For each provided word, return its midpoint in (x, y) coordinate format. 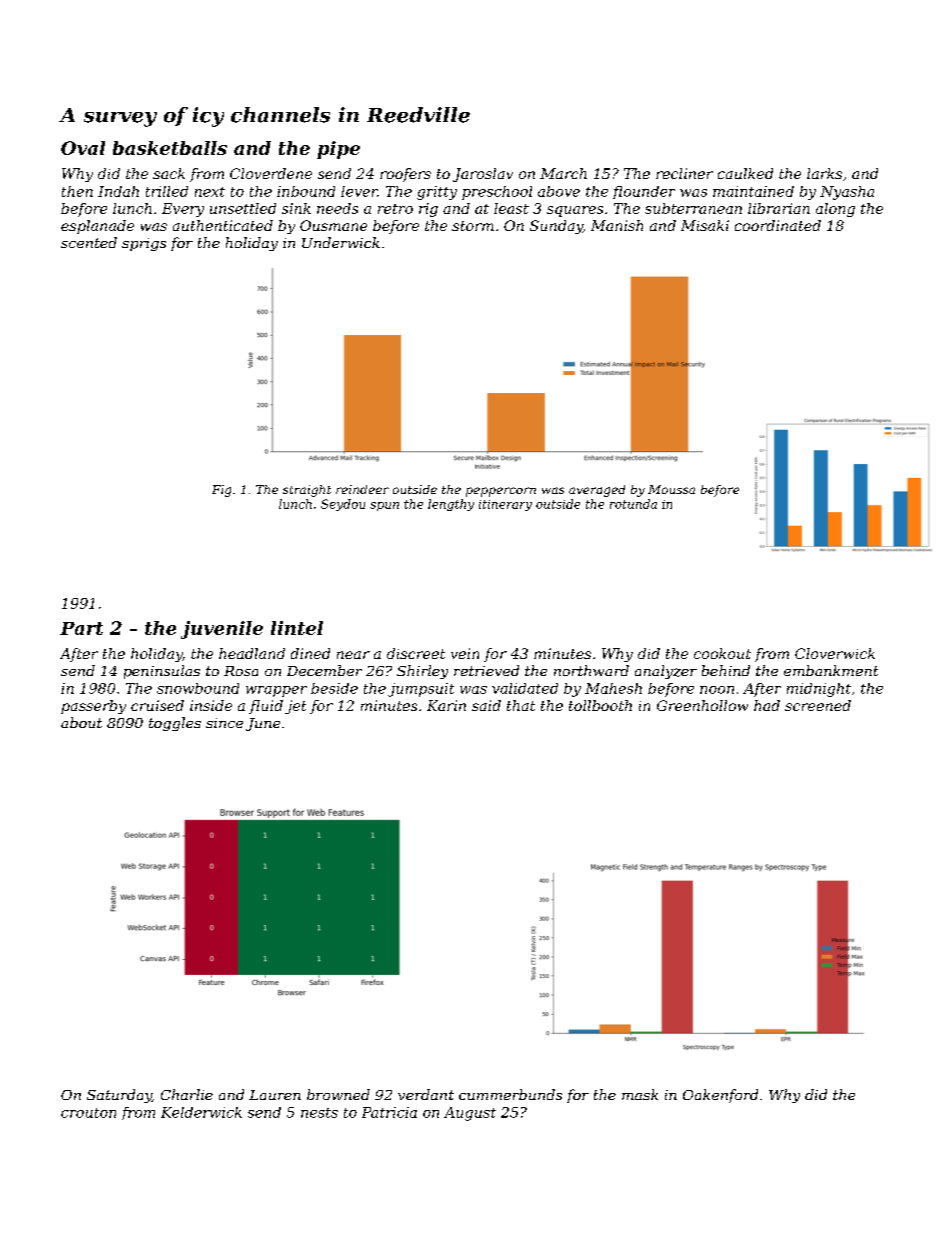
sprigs (144, 244)
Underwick (341, 242)
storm (473, 226)
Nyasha (847, 193)
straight (307, 491)
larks (824, 173)
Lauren (275, 1095)
